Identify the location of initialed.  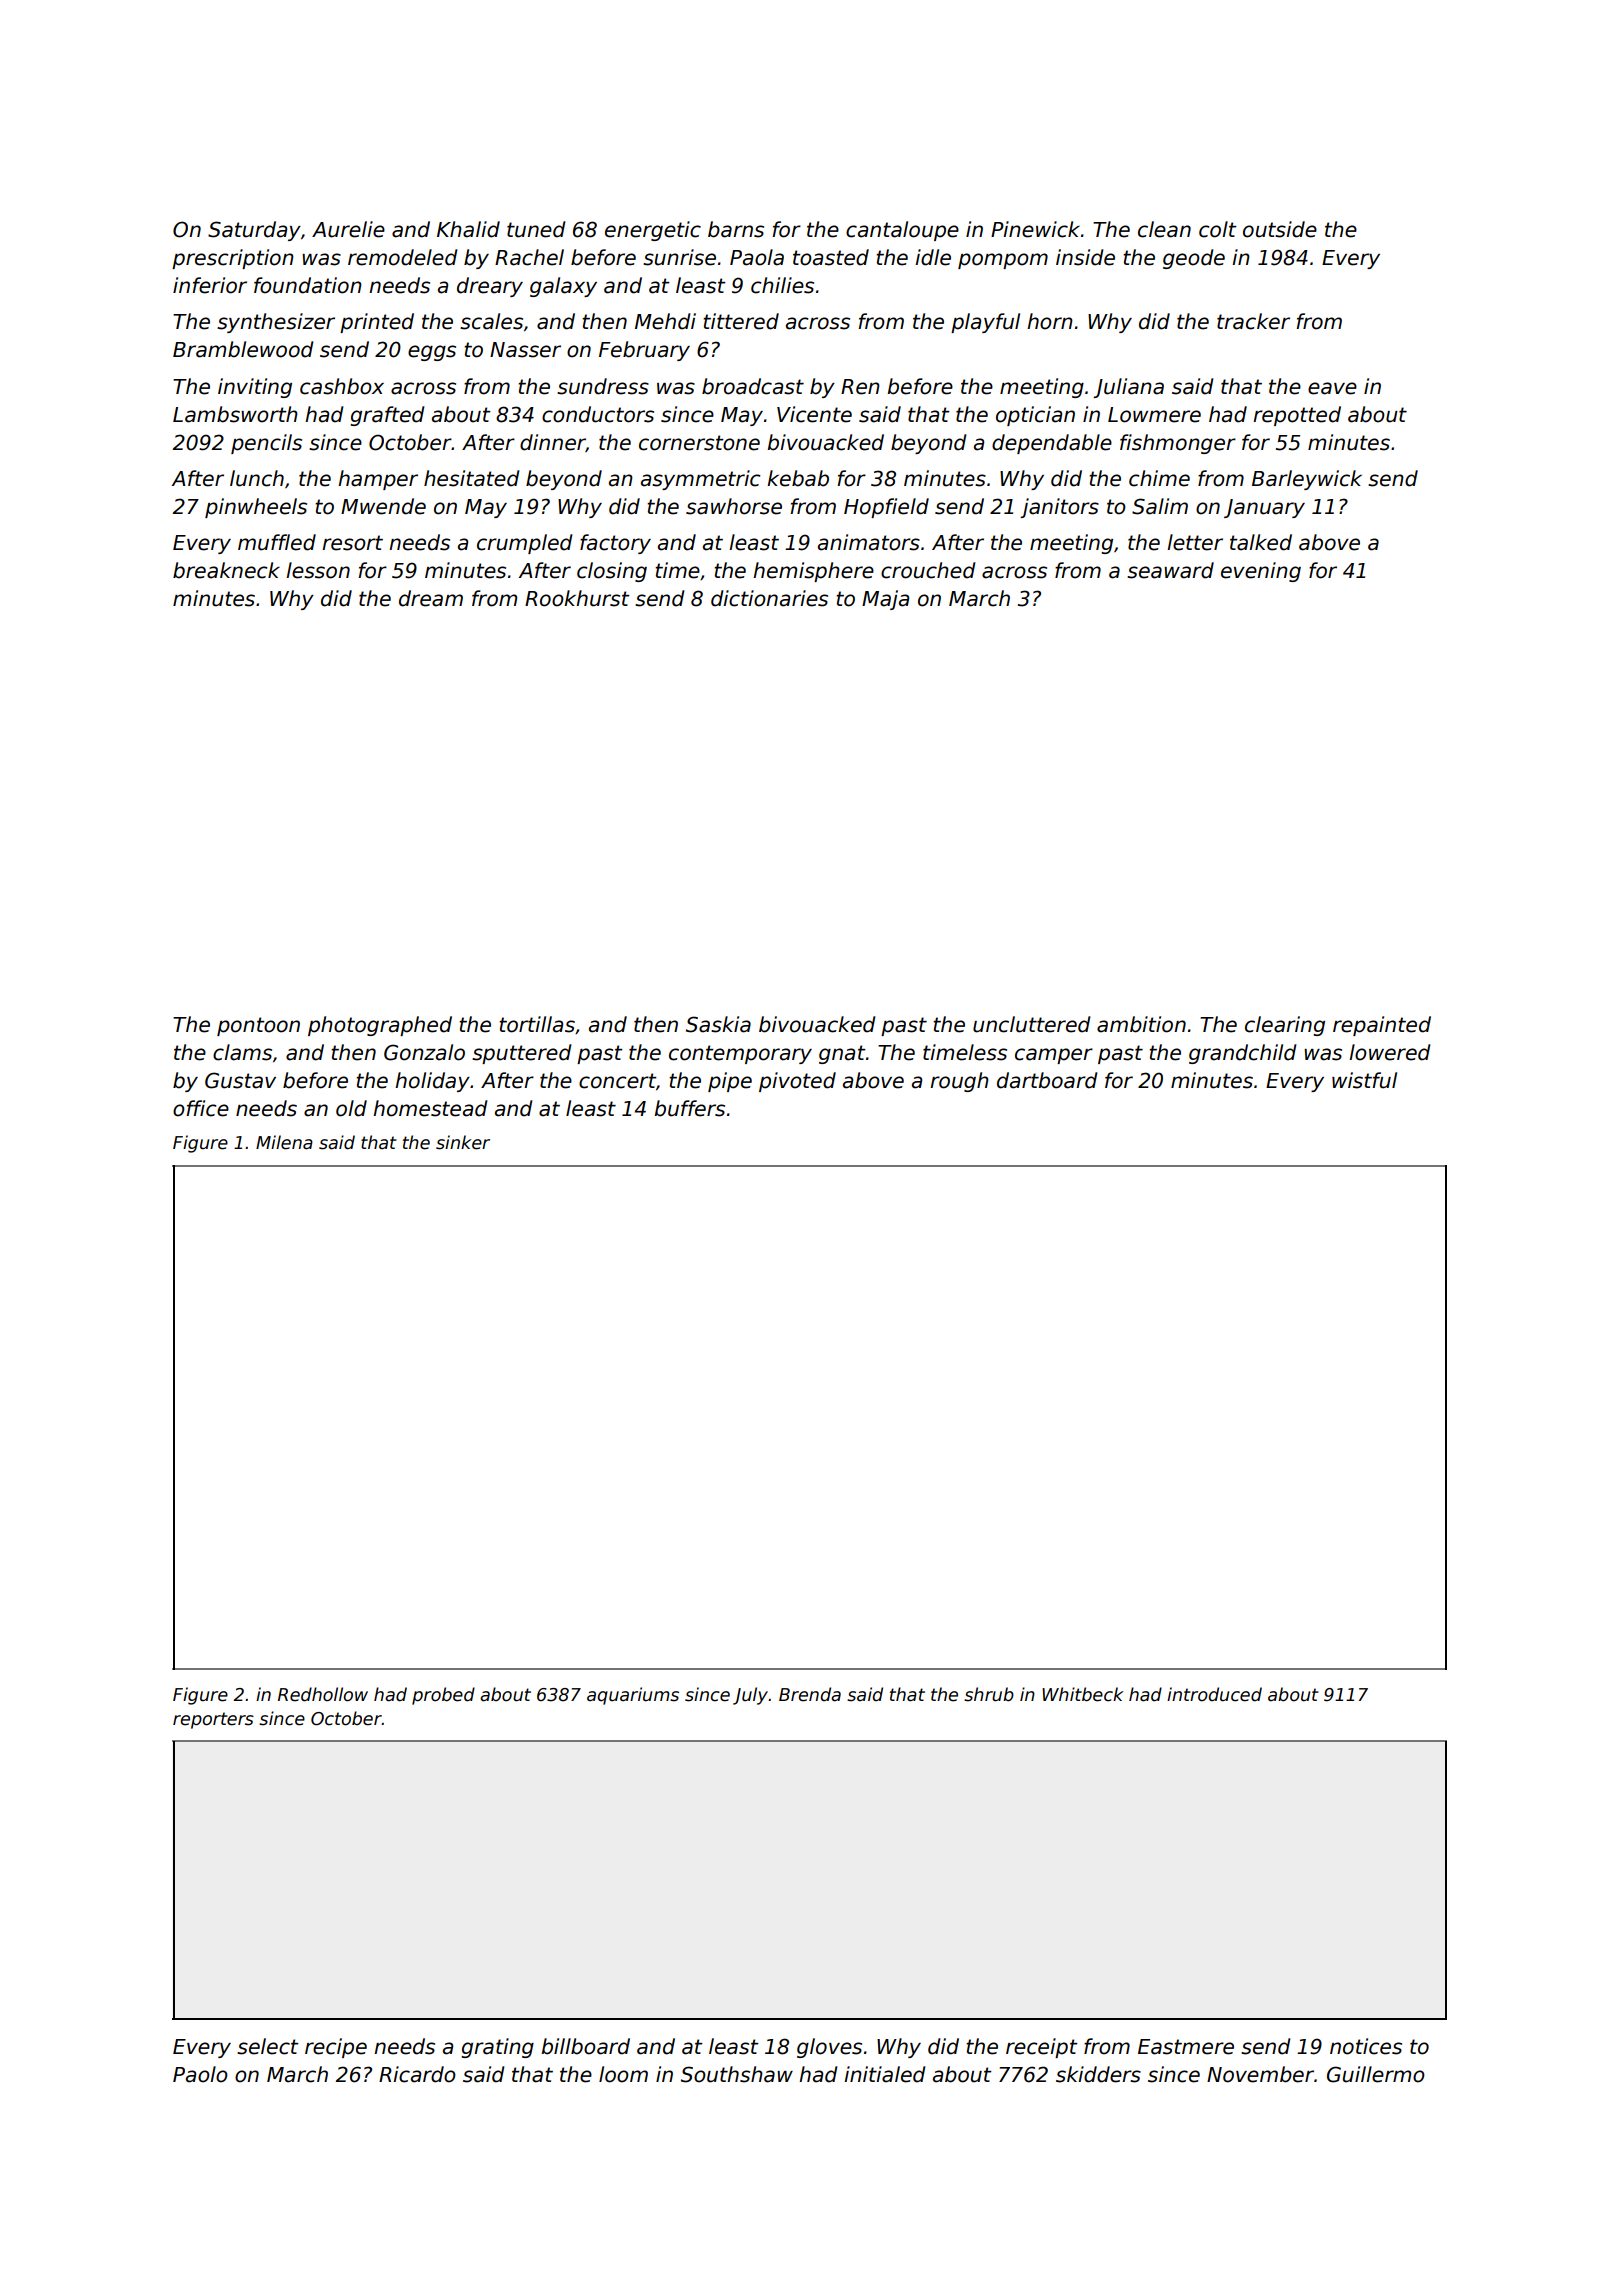
(885, 2074).
